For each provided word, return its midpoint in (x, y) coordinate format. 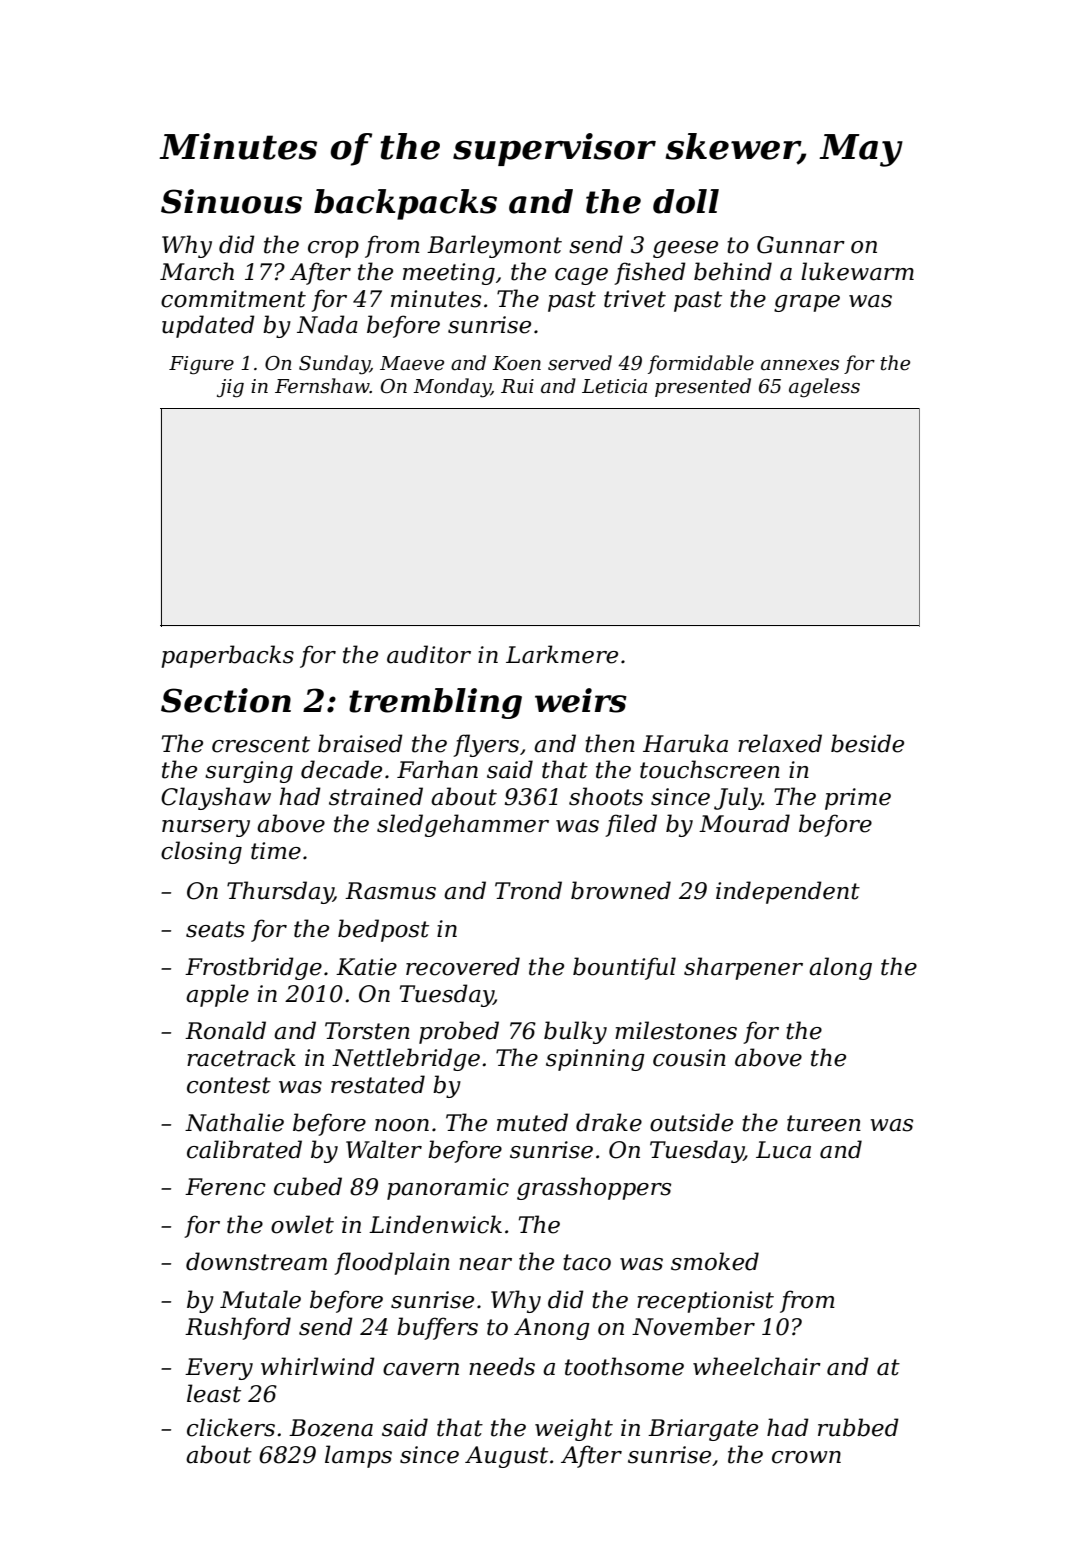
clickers (231, 1427)
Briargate (703, 1430)
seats (215, 929)
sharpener (743, 968)
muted (532, 1122)
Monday (452, 388)
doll (686, 201)
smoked (715, 1261)
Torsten (367, 1031)
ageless (824, 388)
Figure (201, 365)
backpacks (405, 204)
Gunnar (801, 245)
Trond (528, 890)
